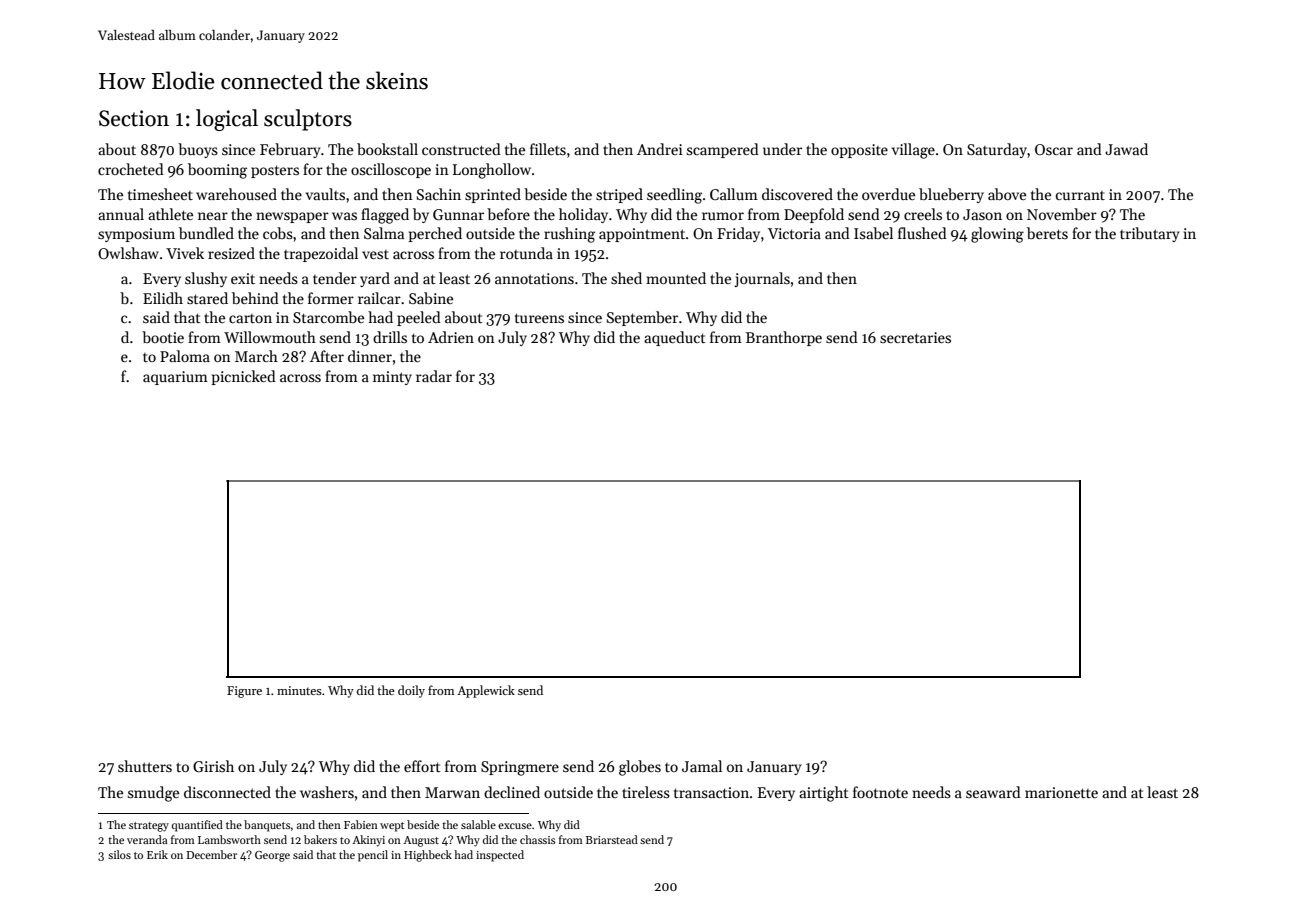 The width and height of the document is (1308, 924). I want to click on crocheted, so click(131, 169).
